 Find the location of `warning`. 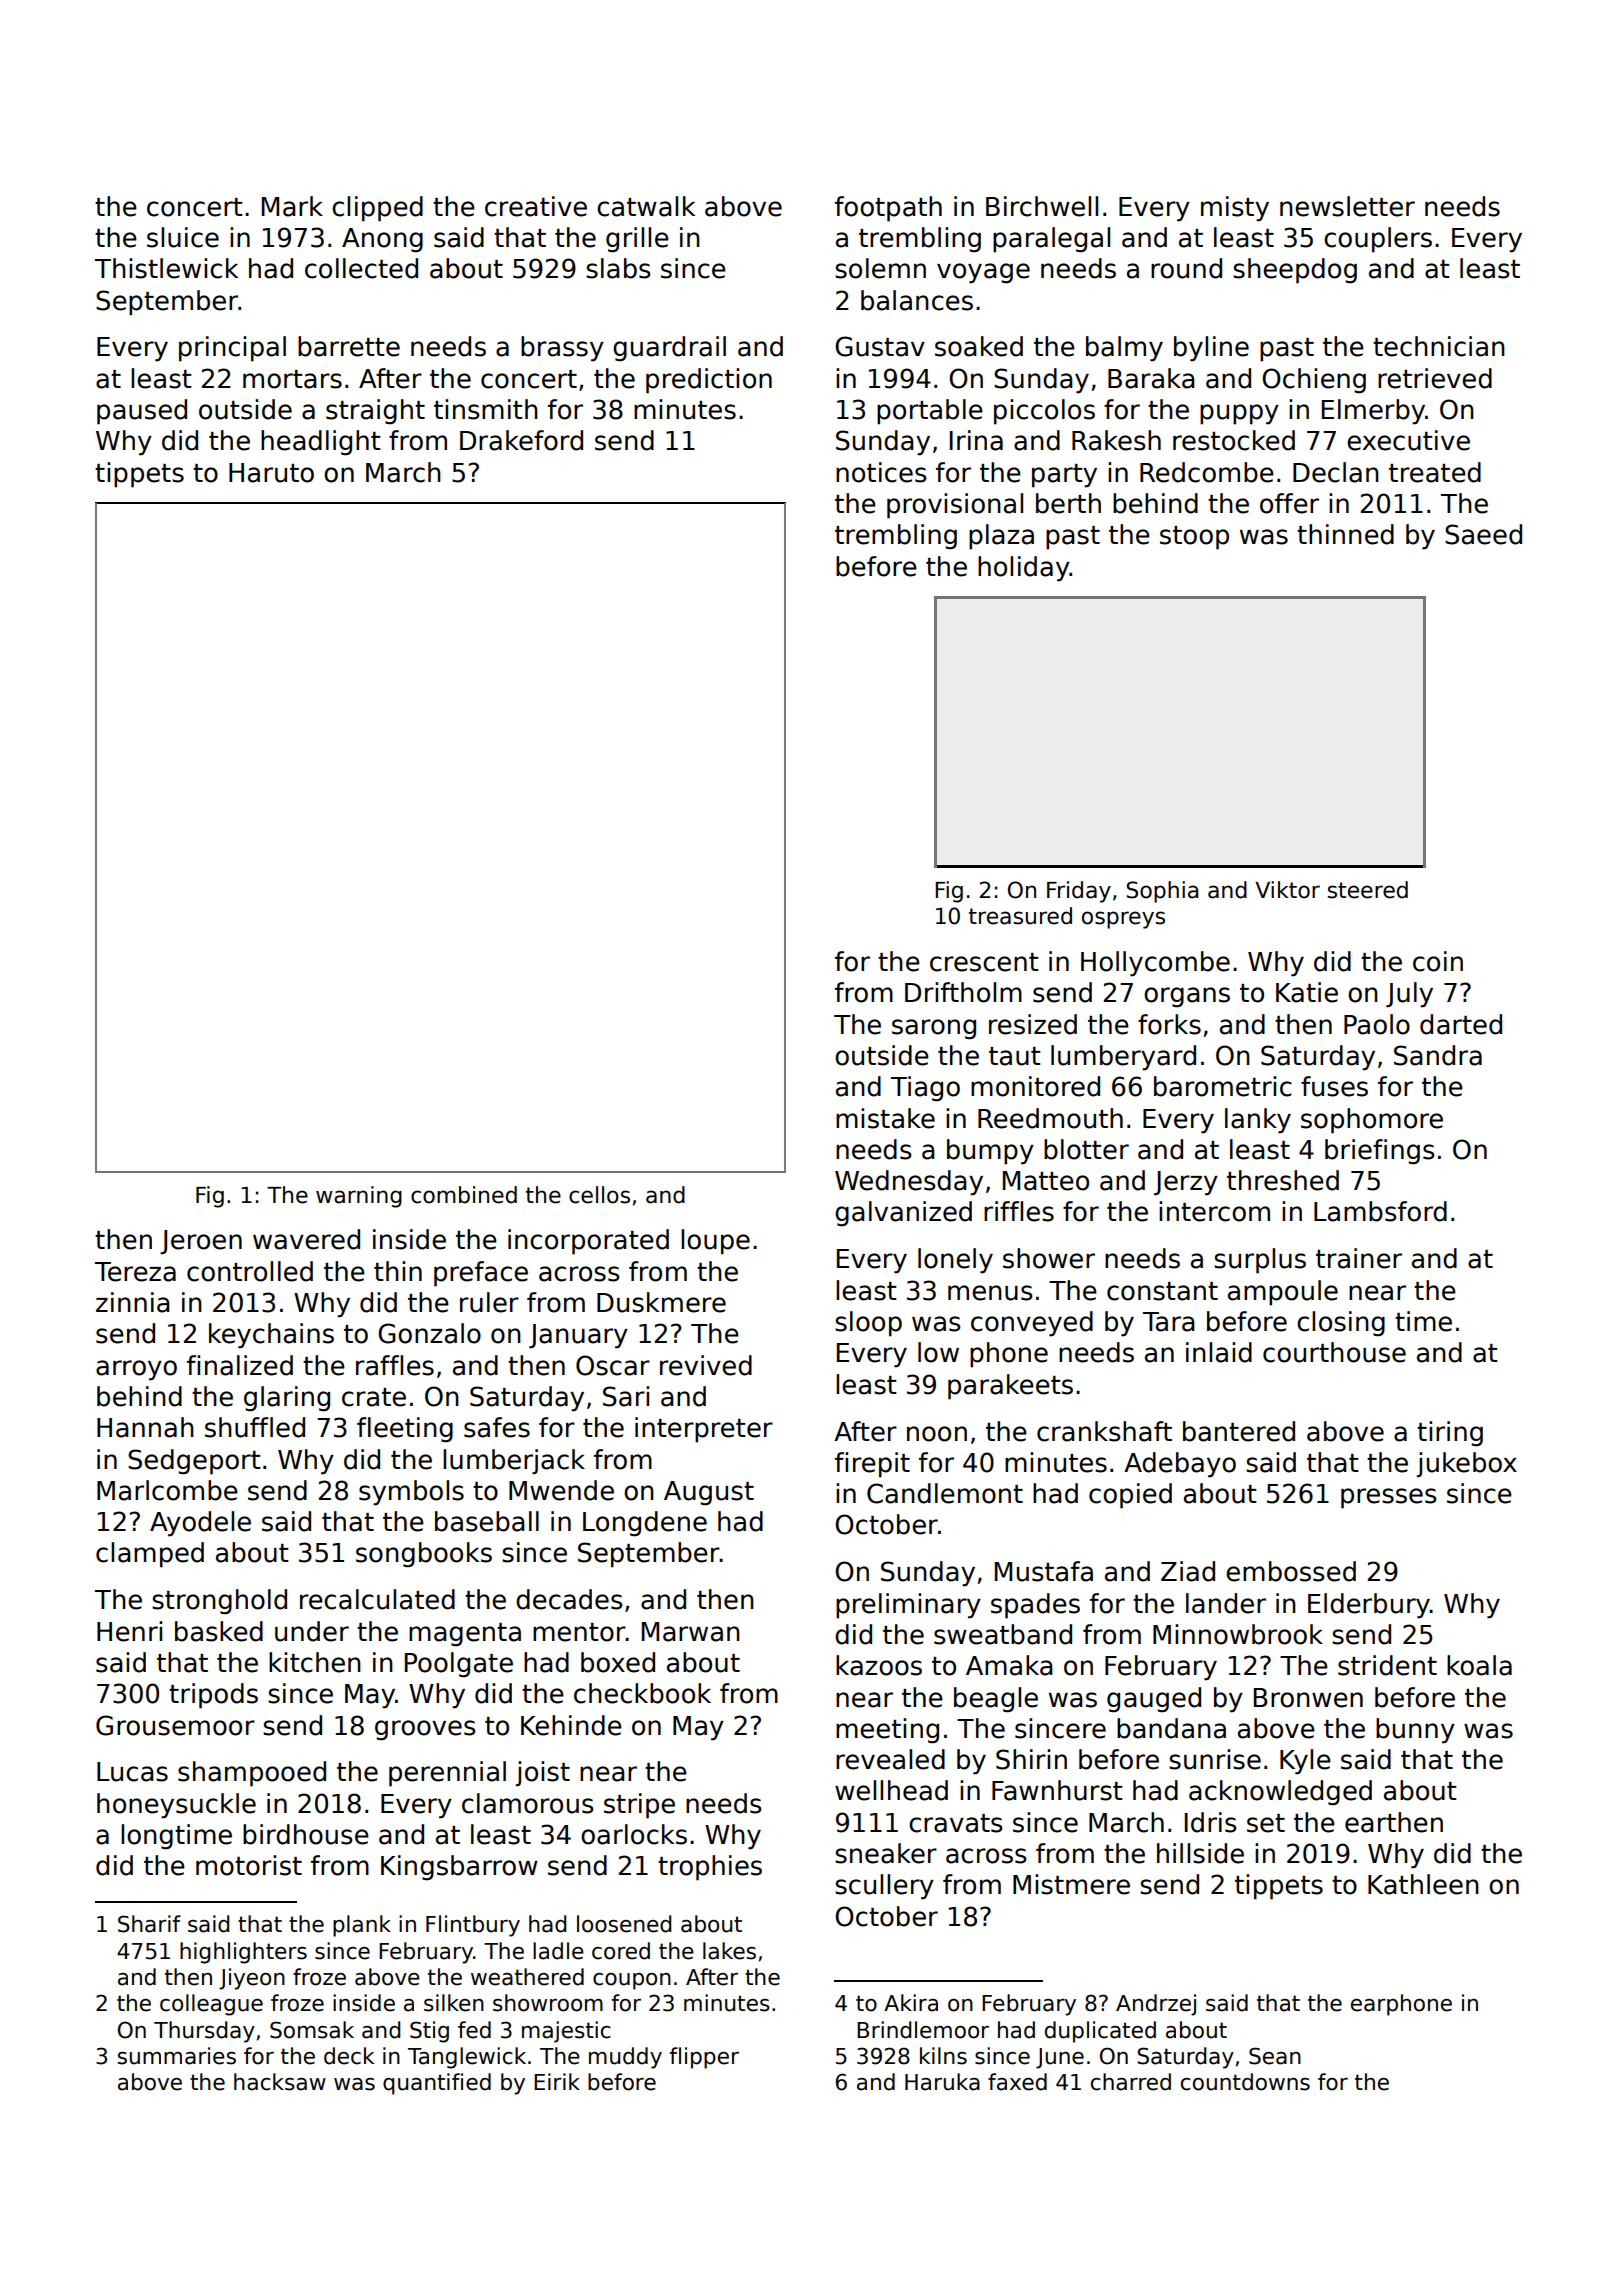

warning is located at coordinates (359, 1197).
